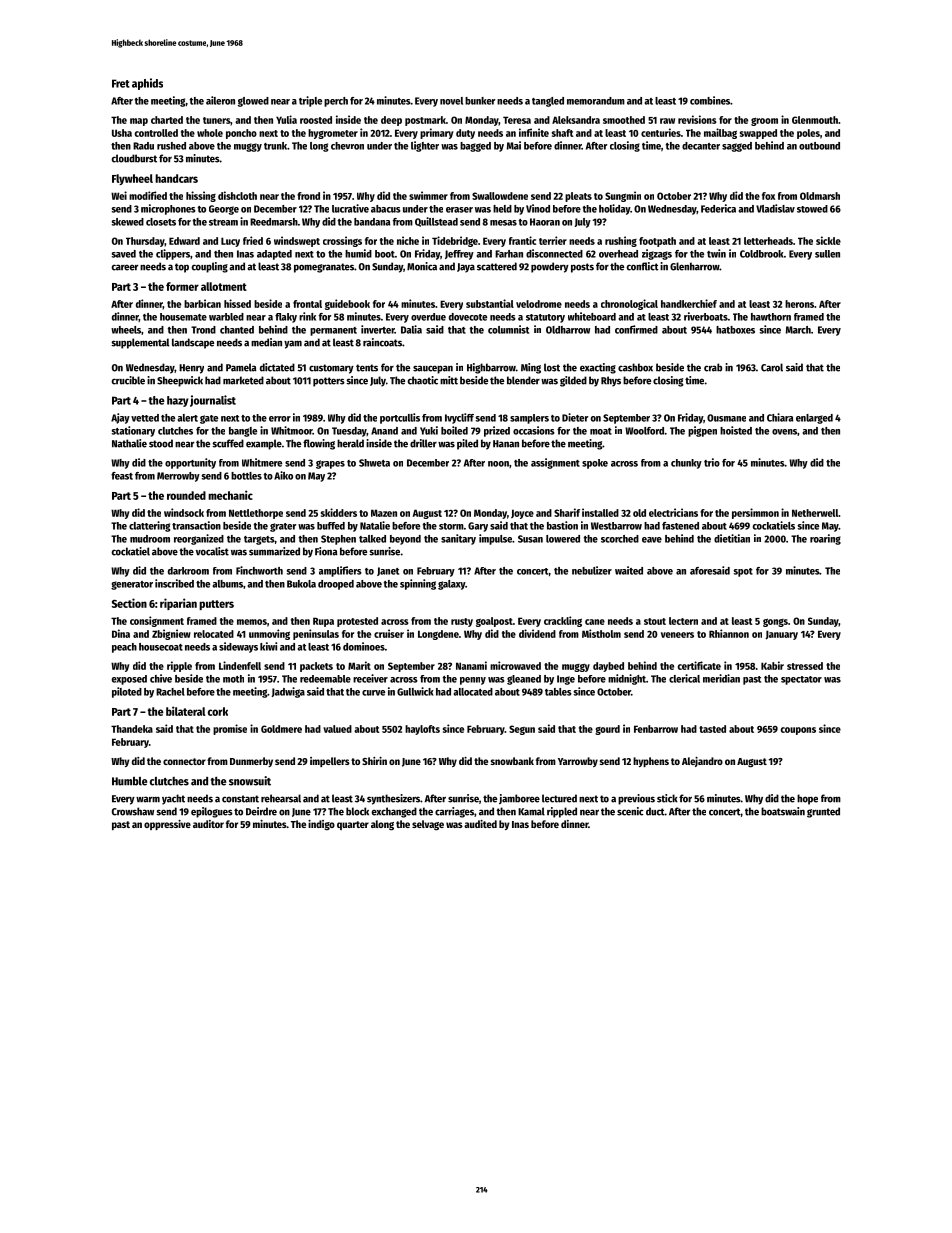 The height and width of the document is (1233, 952). What do you see at coordinates (382, 342) in the document?
I see `raincoats` at bounding box center [382, 342].
